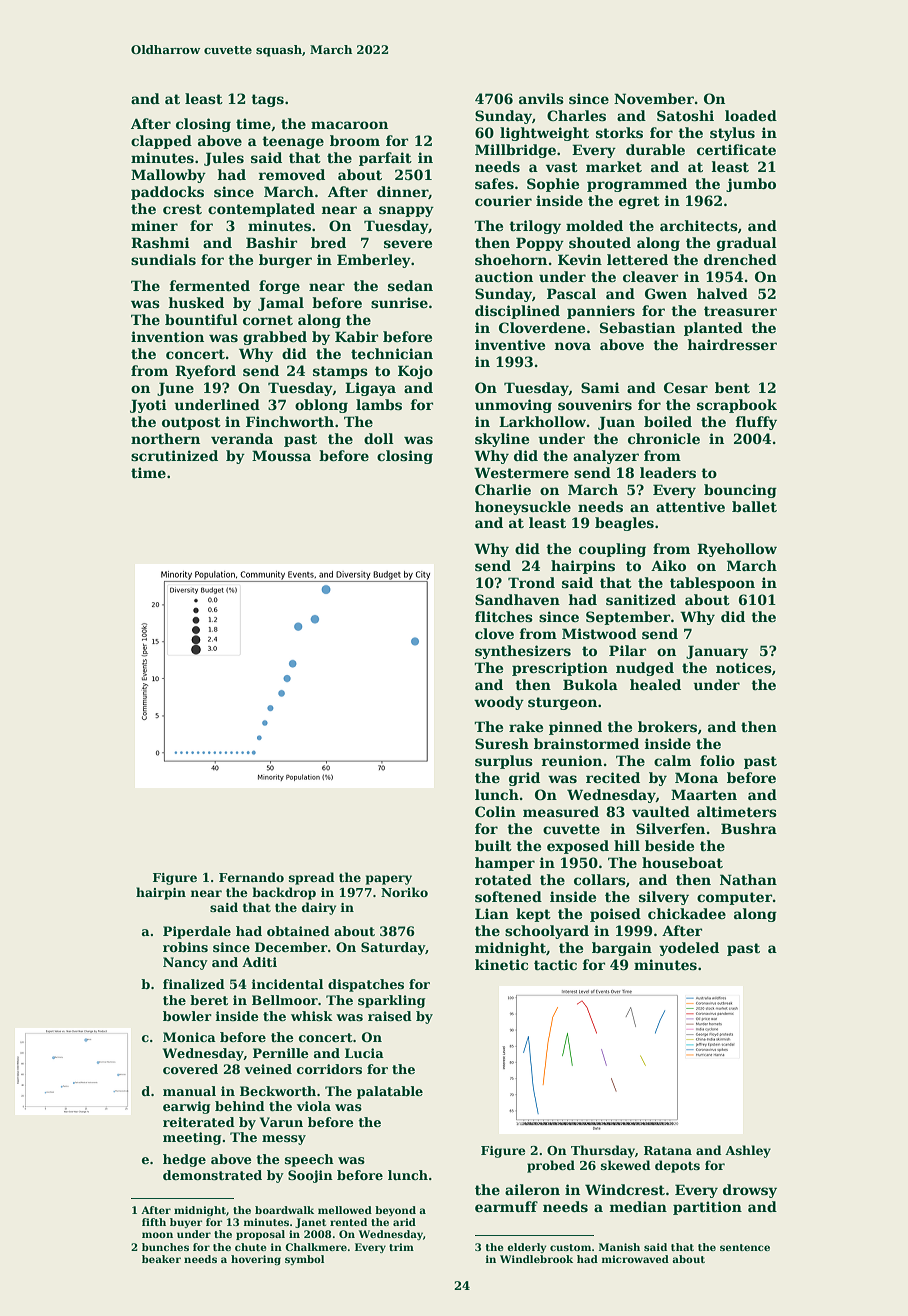  Describe the element at coordinates (502, 743) in the screenshot. I see `Suresh` at that location.
